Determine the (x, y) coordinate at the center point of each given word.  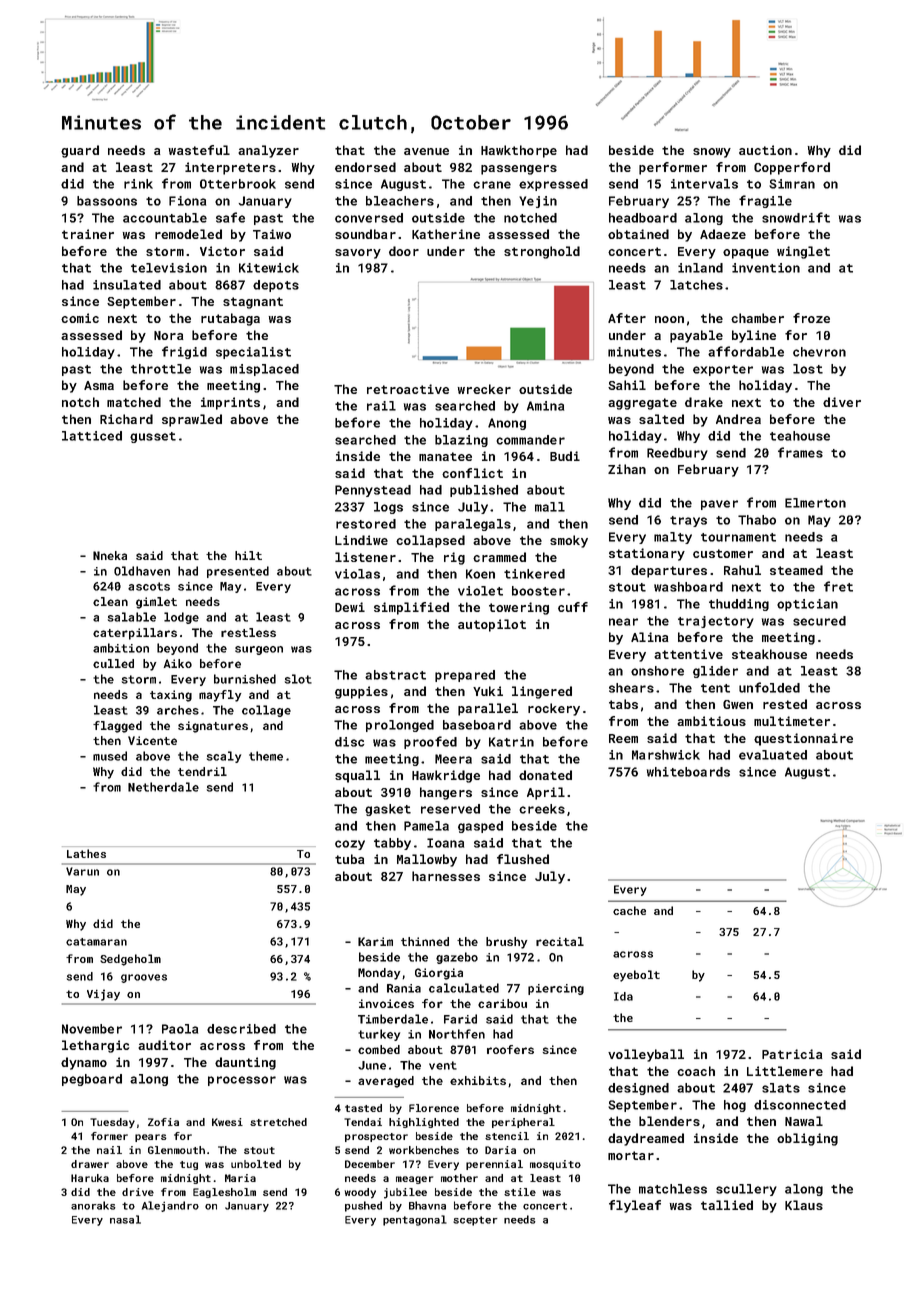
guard (80, 151)
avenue (426, 151)
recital (560, 941)
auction (765, 150)
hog (735, 1106)
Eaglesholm (224, 1193)
